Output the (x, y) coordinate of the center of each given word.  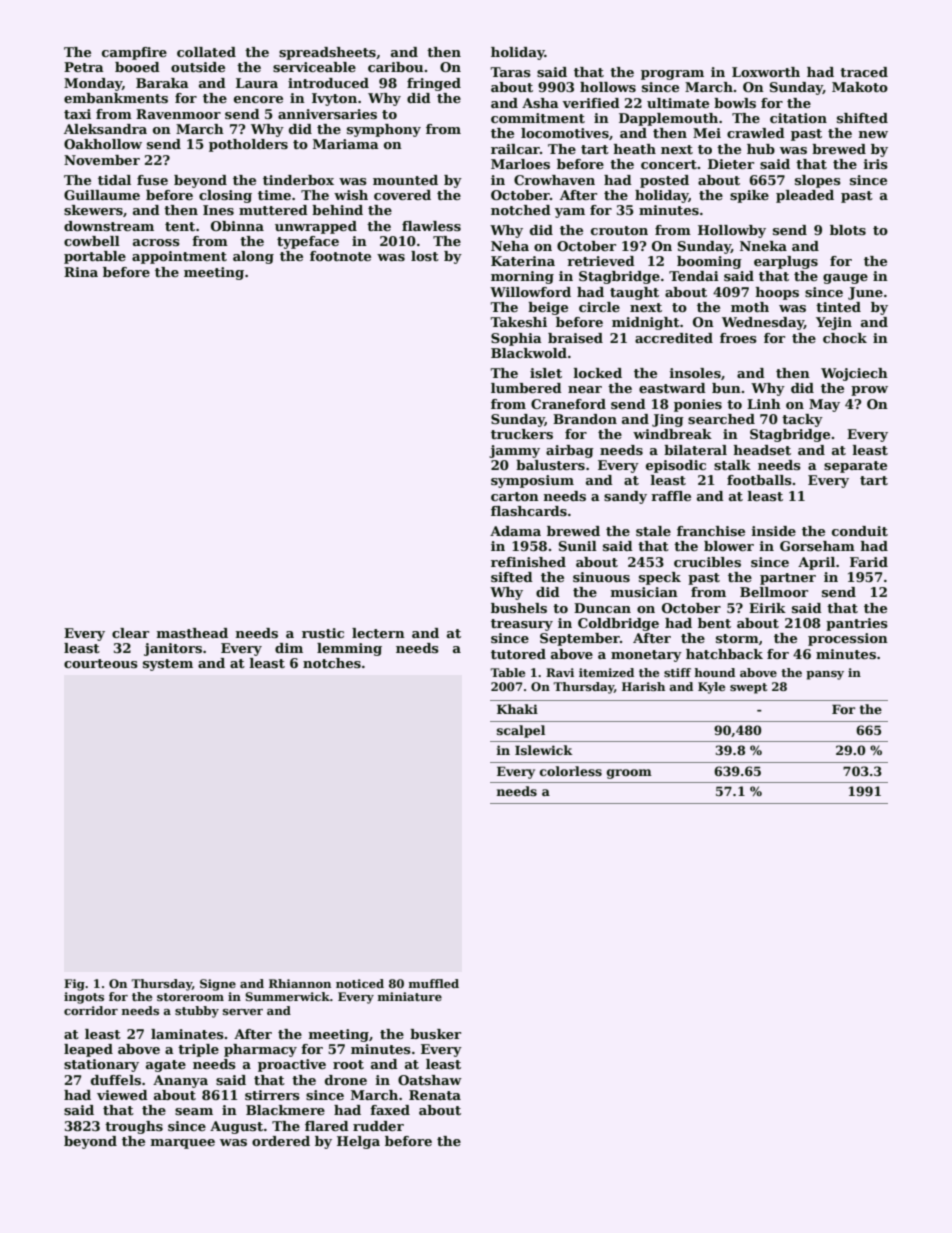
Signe (218, 985)
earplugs (786, 262)
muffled (433, 983)
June (865, 293)
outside (198, 67)
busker (435, 1034)
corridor (91, 1010)
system (168, 665)
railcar (515, 149)
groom (629, 774)
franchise (711, 531)
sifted (512, 577)
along (253, 257)
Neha (510, 246)
